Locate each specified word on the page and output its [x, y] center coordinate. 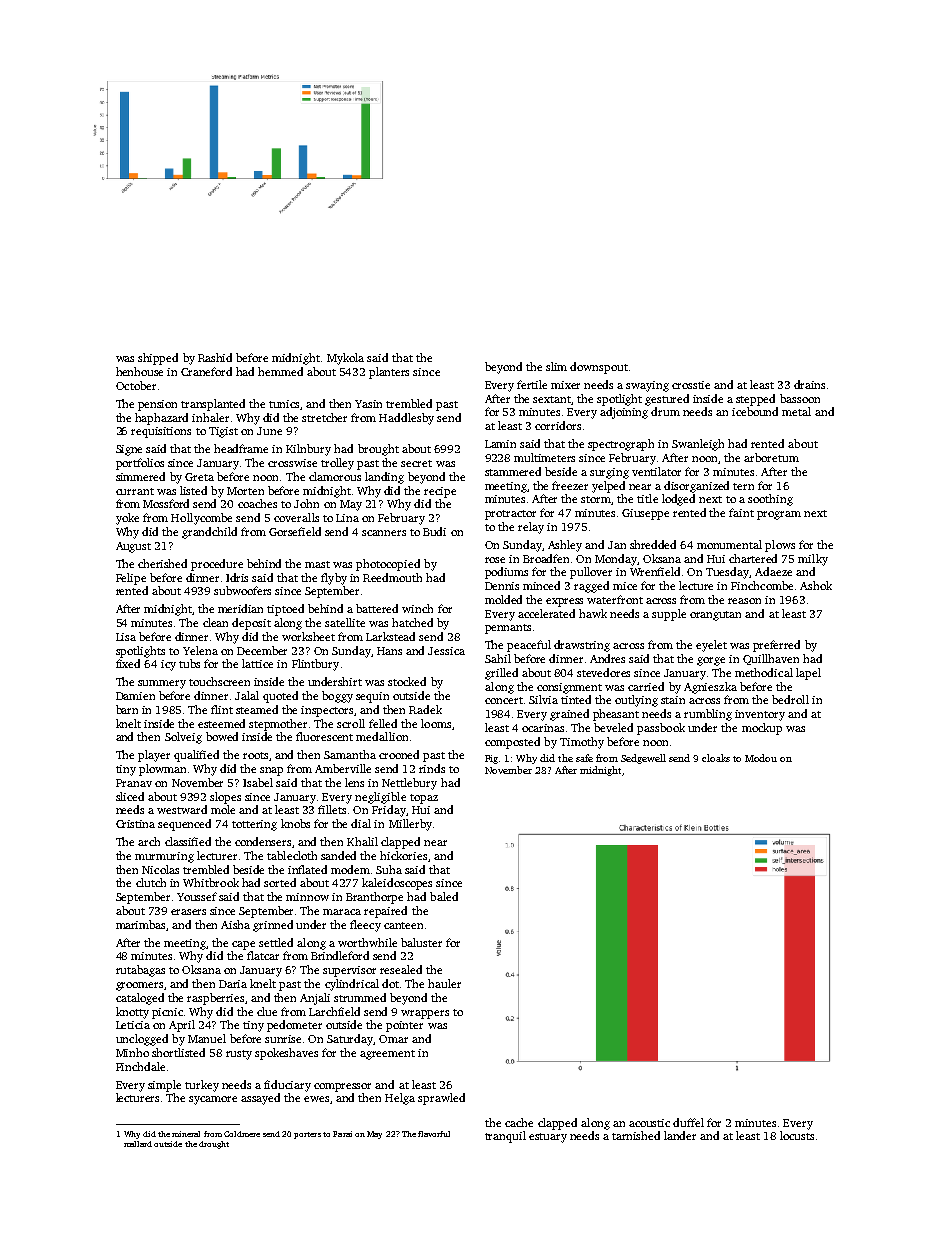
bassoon [800, 398]
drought [214, 1145]
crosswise [292, 463]
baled [444, 896]
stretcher [324, 417]
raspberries [215, 999]
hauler [444, 983]
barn [127, 709]
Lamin [500, 444]
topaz [424, 799]
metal [796, 411]
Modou [761, 758]
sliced [130, 796]
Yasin [368, 404]
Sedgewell [643, 759]
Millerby [410, 825]
